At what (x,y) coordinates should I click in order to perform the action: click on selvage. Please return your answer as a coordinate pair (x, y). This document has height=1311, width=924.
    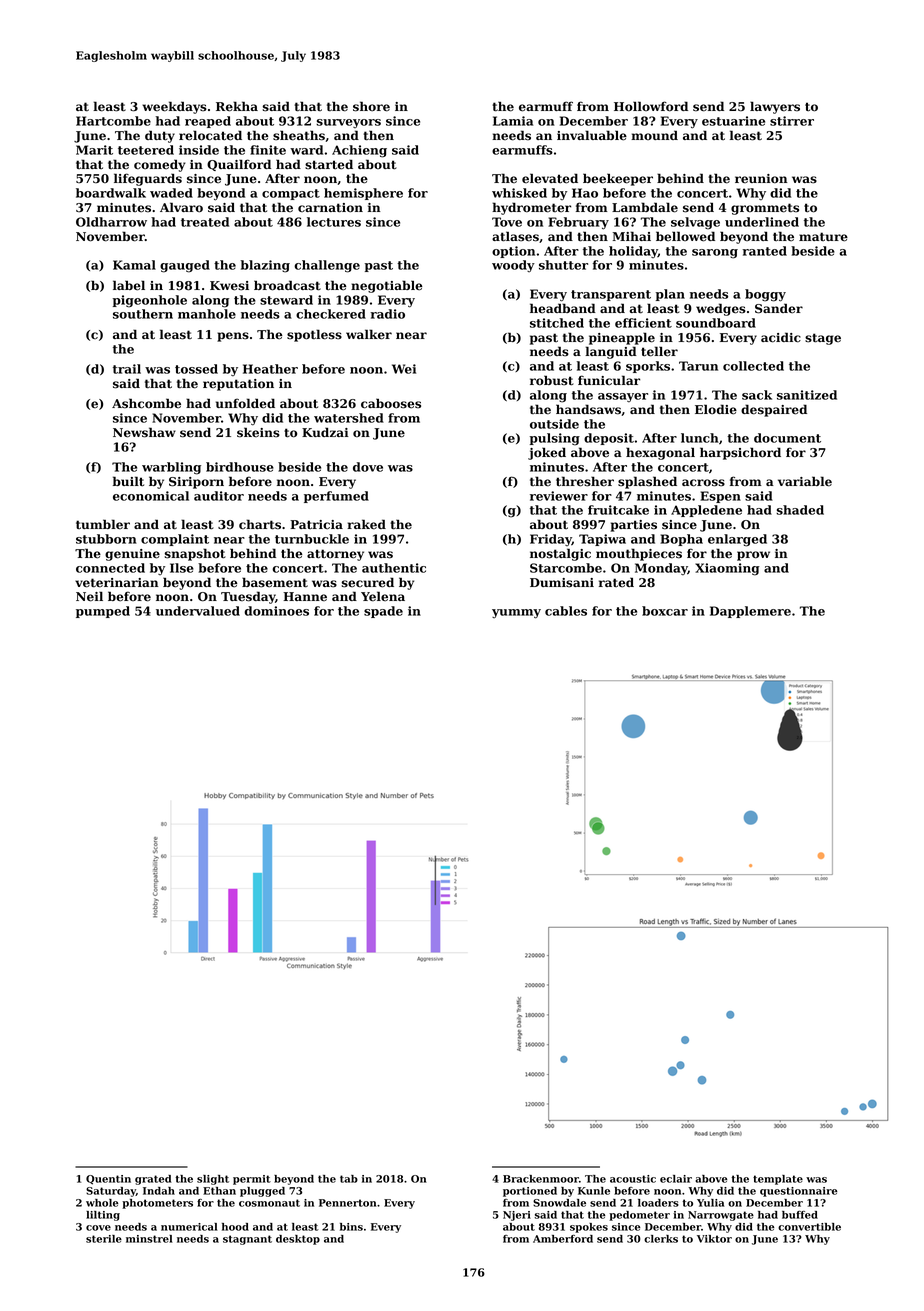
    Looking at the image, I should click on (695, 223).
